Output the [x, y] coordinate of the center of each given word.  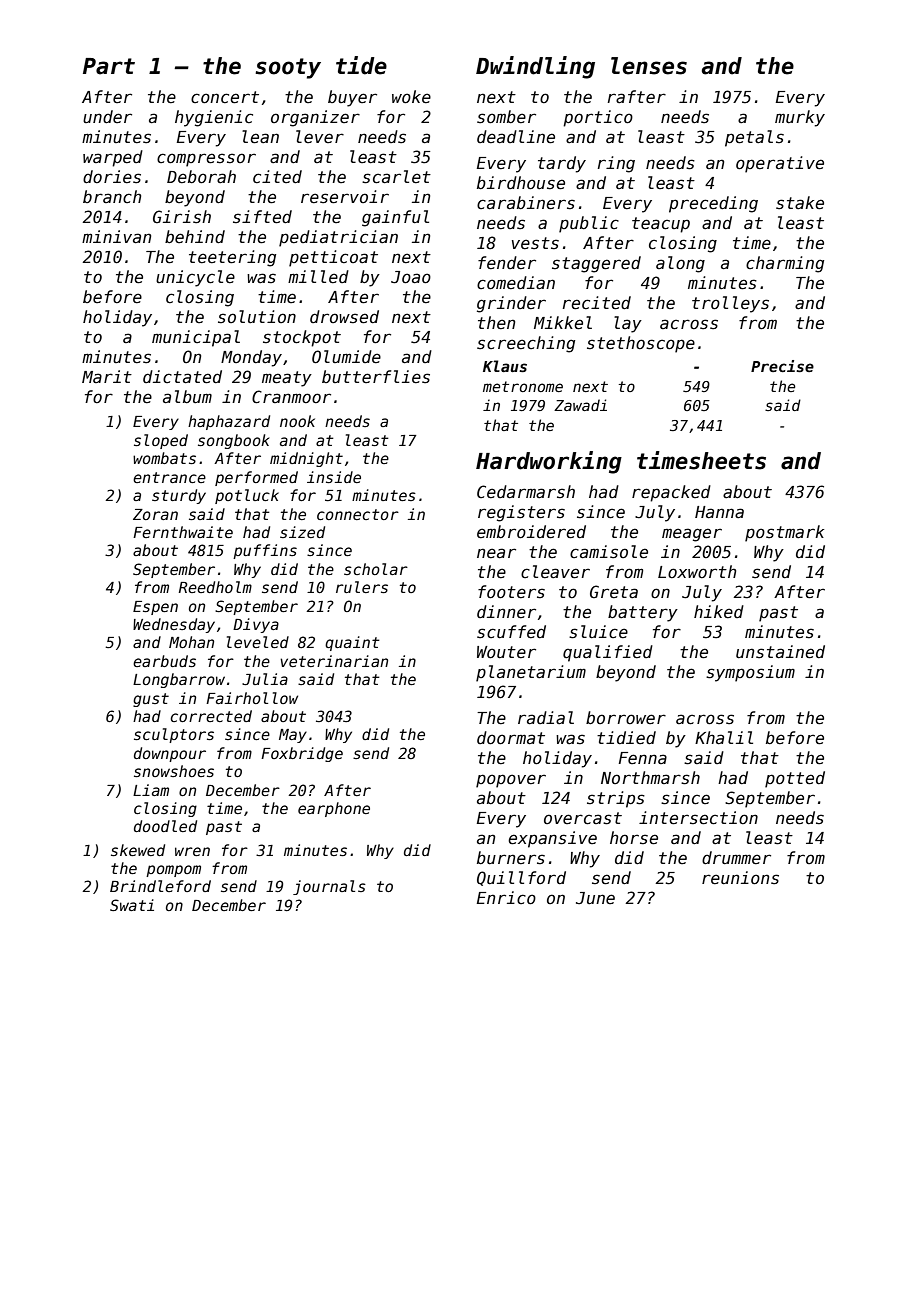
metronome [523, 386]
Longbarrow [179, 680]
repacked [671, 493]
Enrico [506, 898]
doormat [511, 738]
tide [361, 65]
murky [800, 118]
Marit [107, 376]
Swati [132, 905]
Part [109, 66]
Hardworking [549, 462]
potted [795, 779]
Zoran [155, 514]
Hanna [719, 512]
